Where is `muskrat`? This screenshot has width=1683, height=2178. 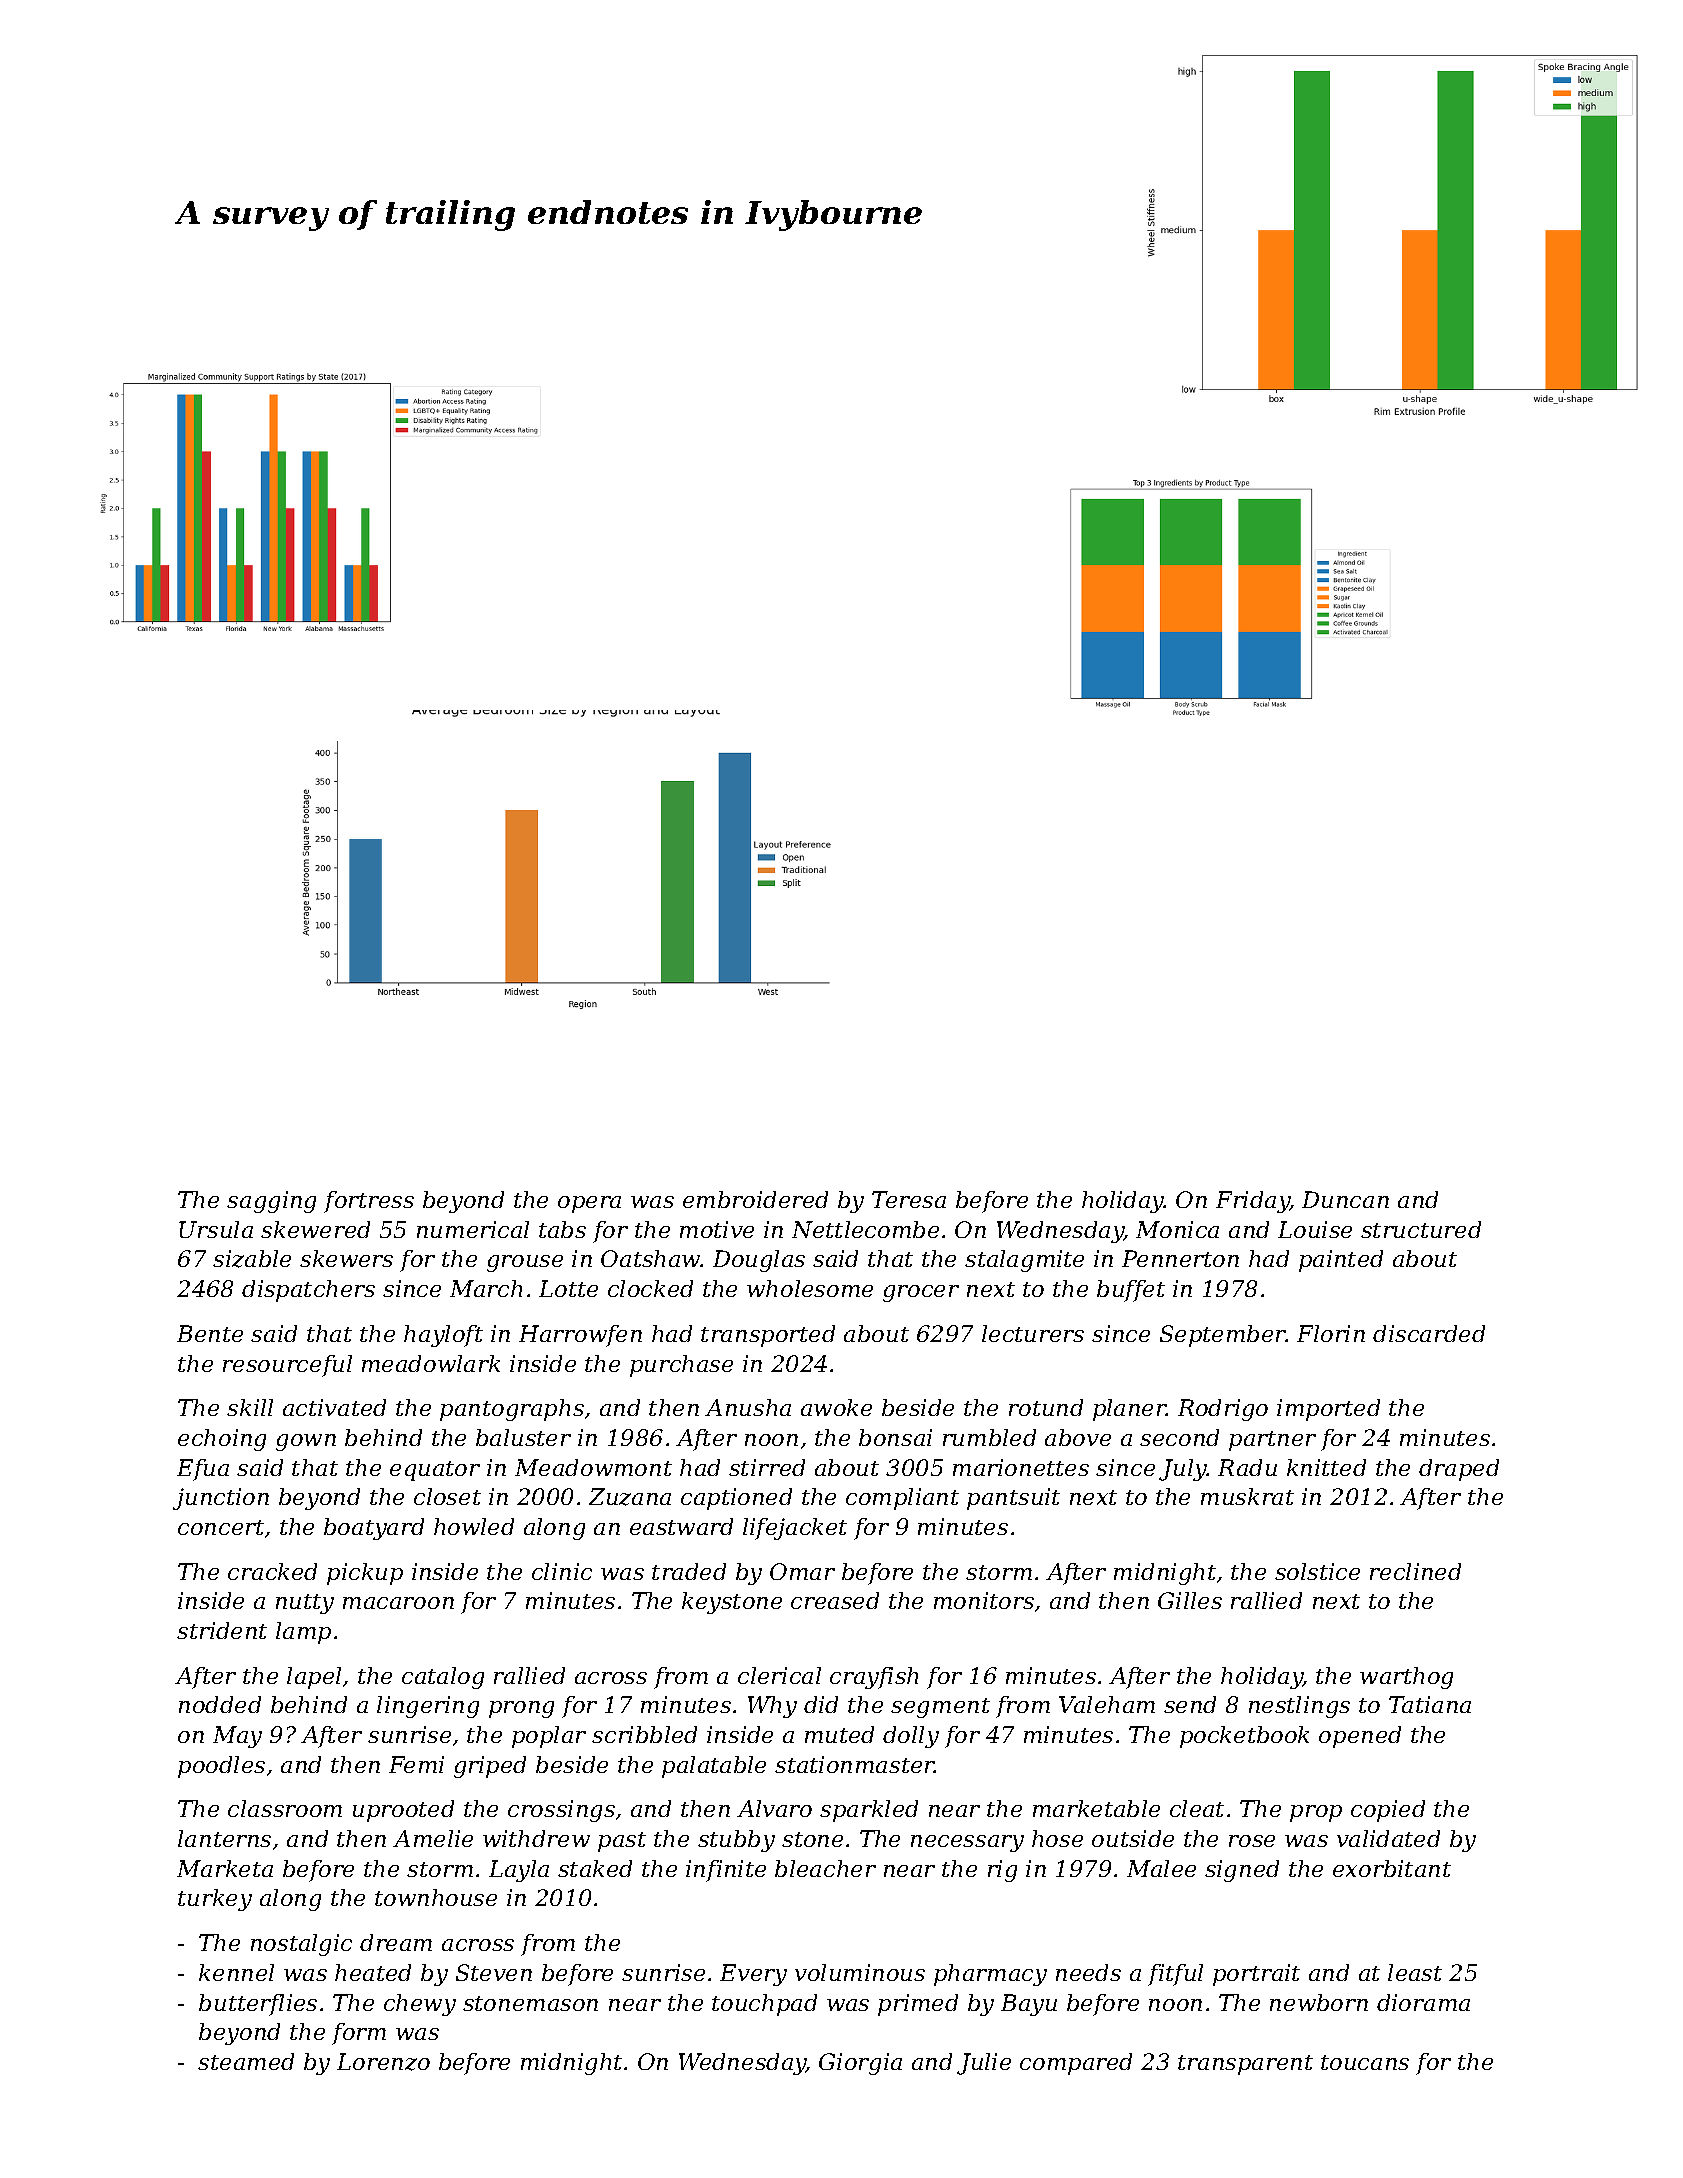 muskrat is located at coordinates (1247, 1496).
